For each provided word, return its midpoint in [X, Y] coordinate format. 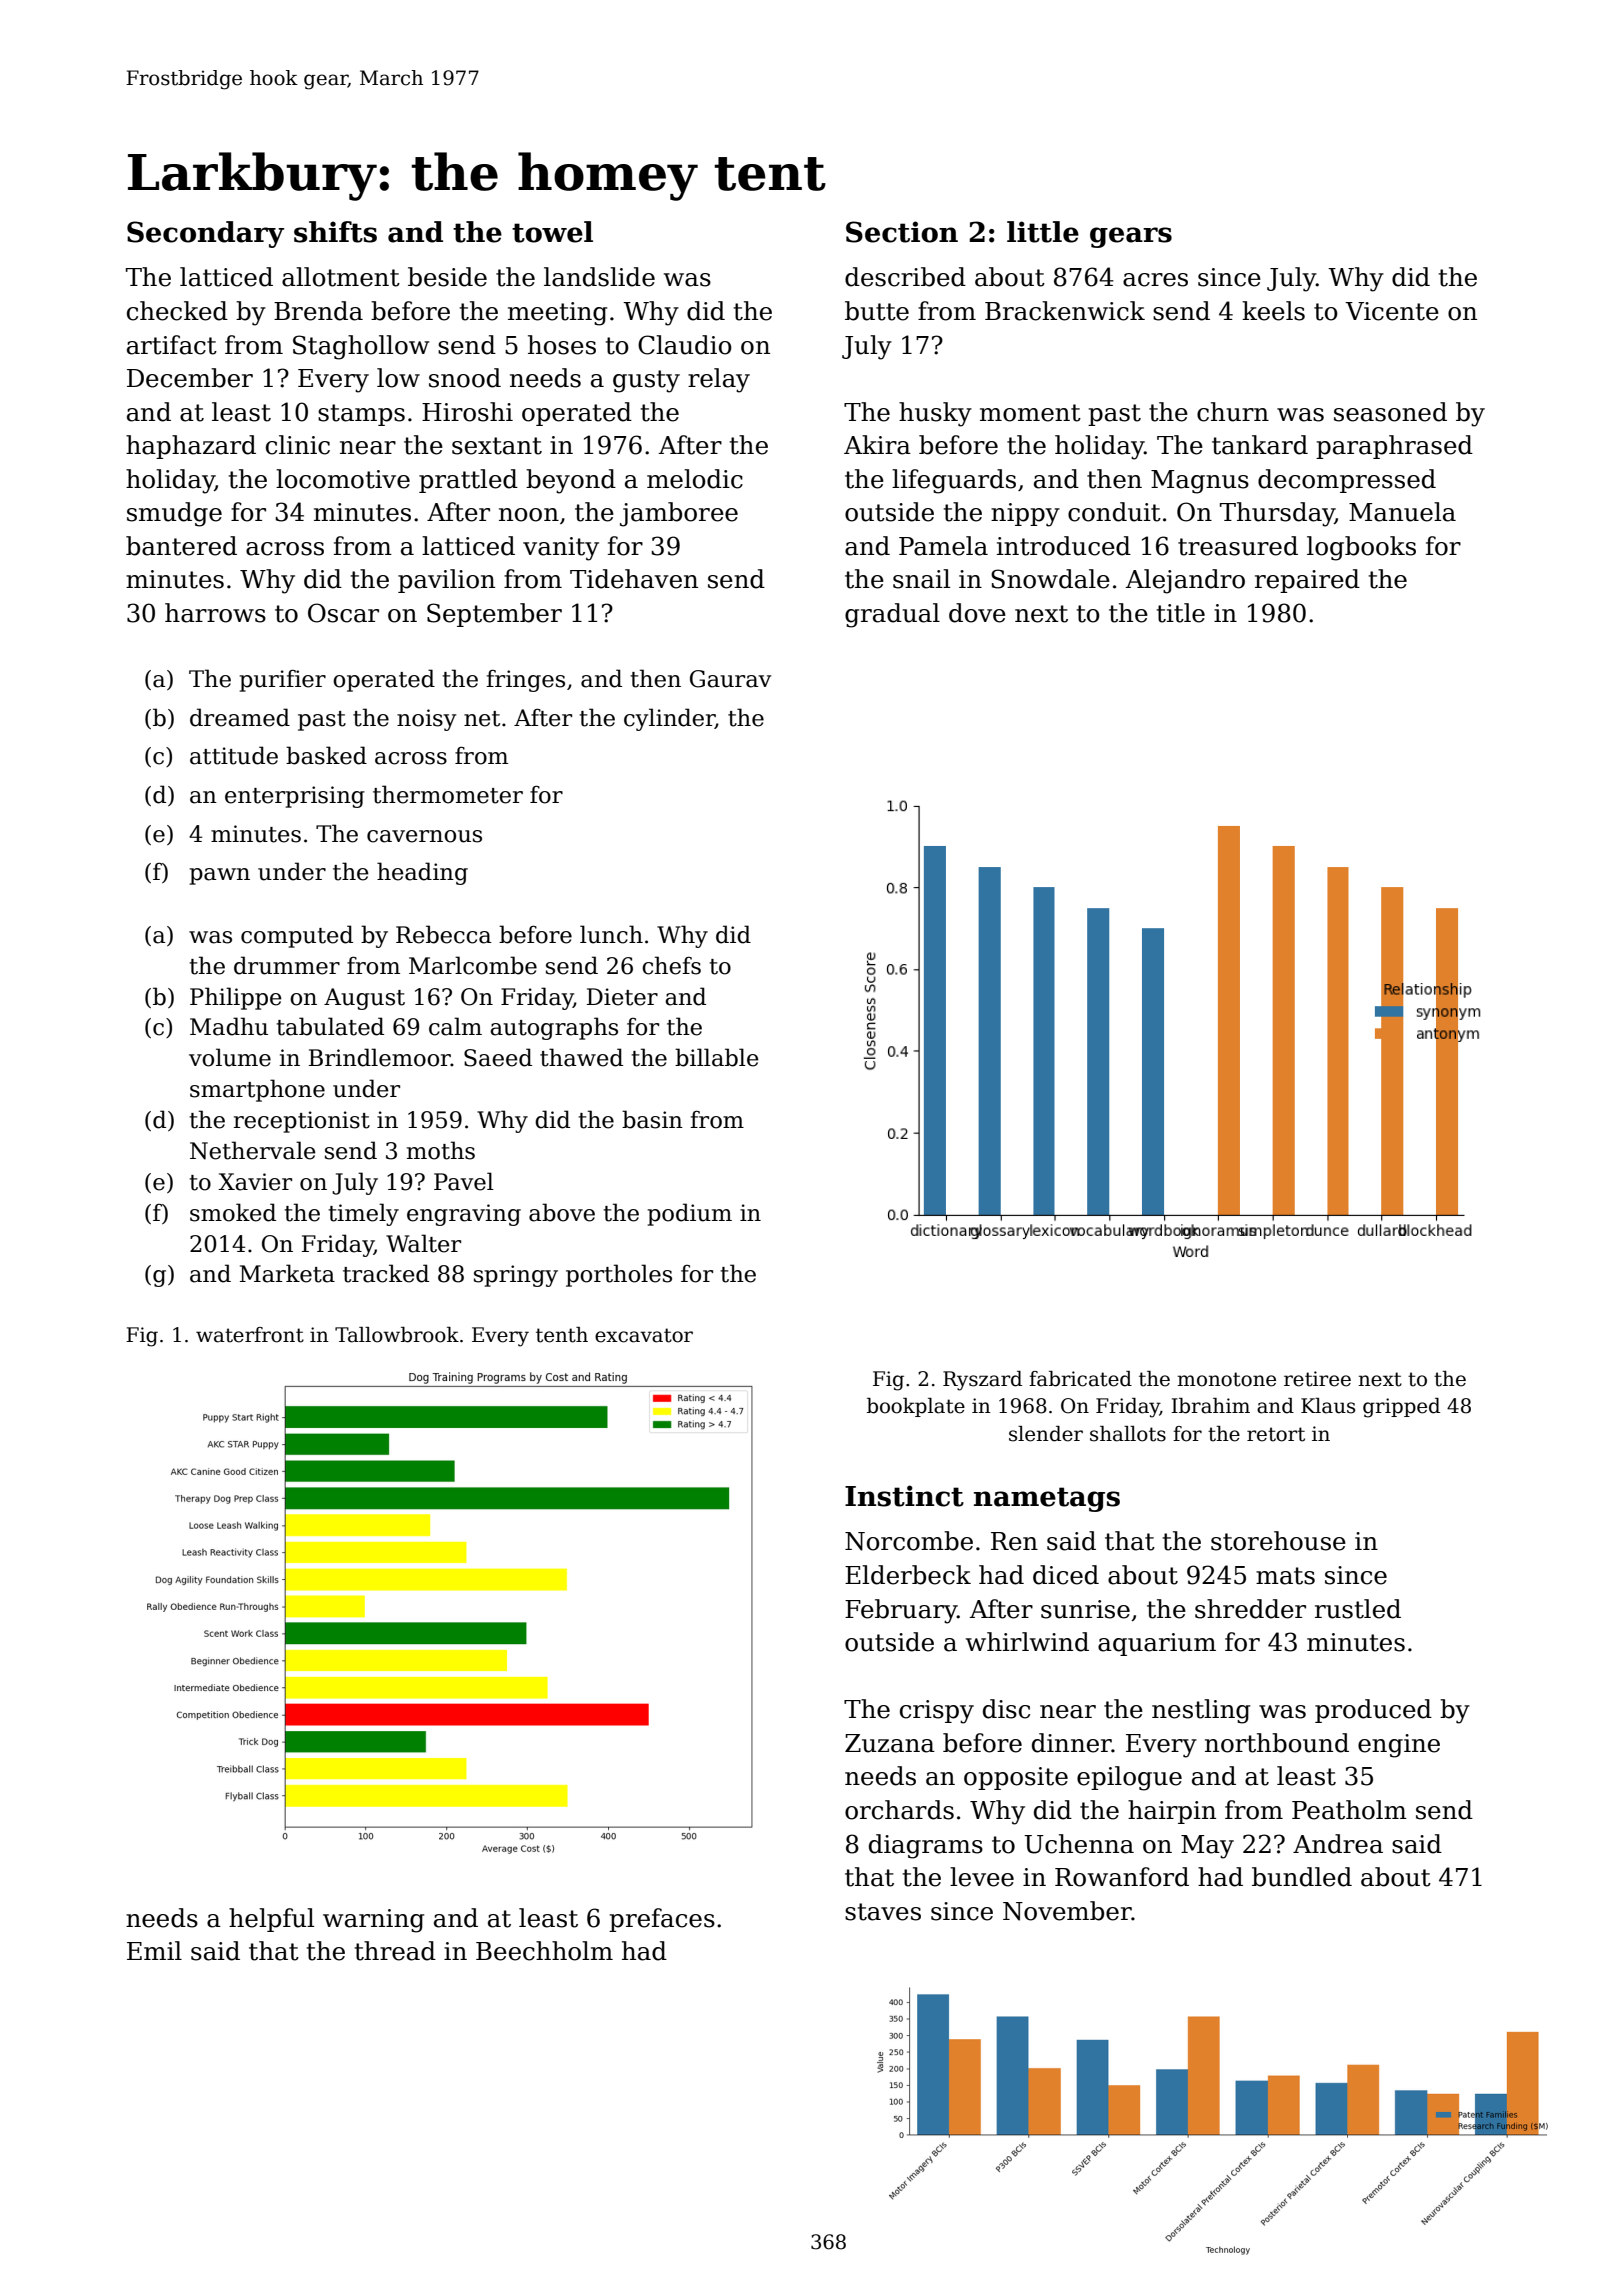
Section [902, 232]
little [1043, 232]
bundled [1302, 1877]
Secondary [205, 234]
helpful [271, 1920]
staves [883, 1912]
